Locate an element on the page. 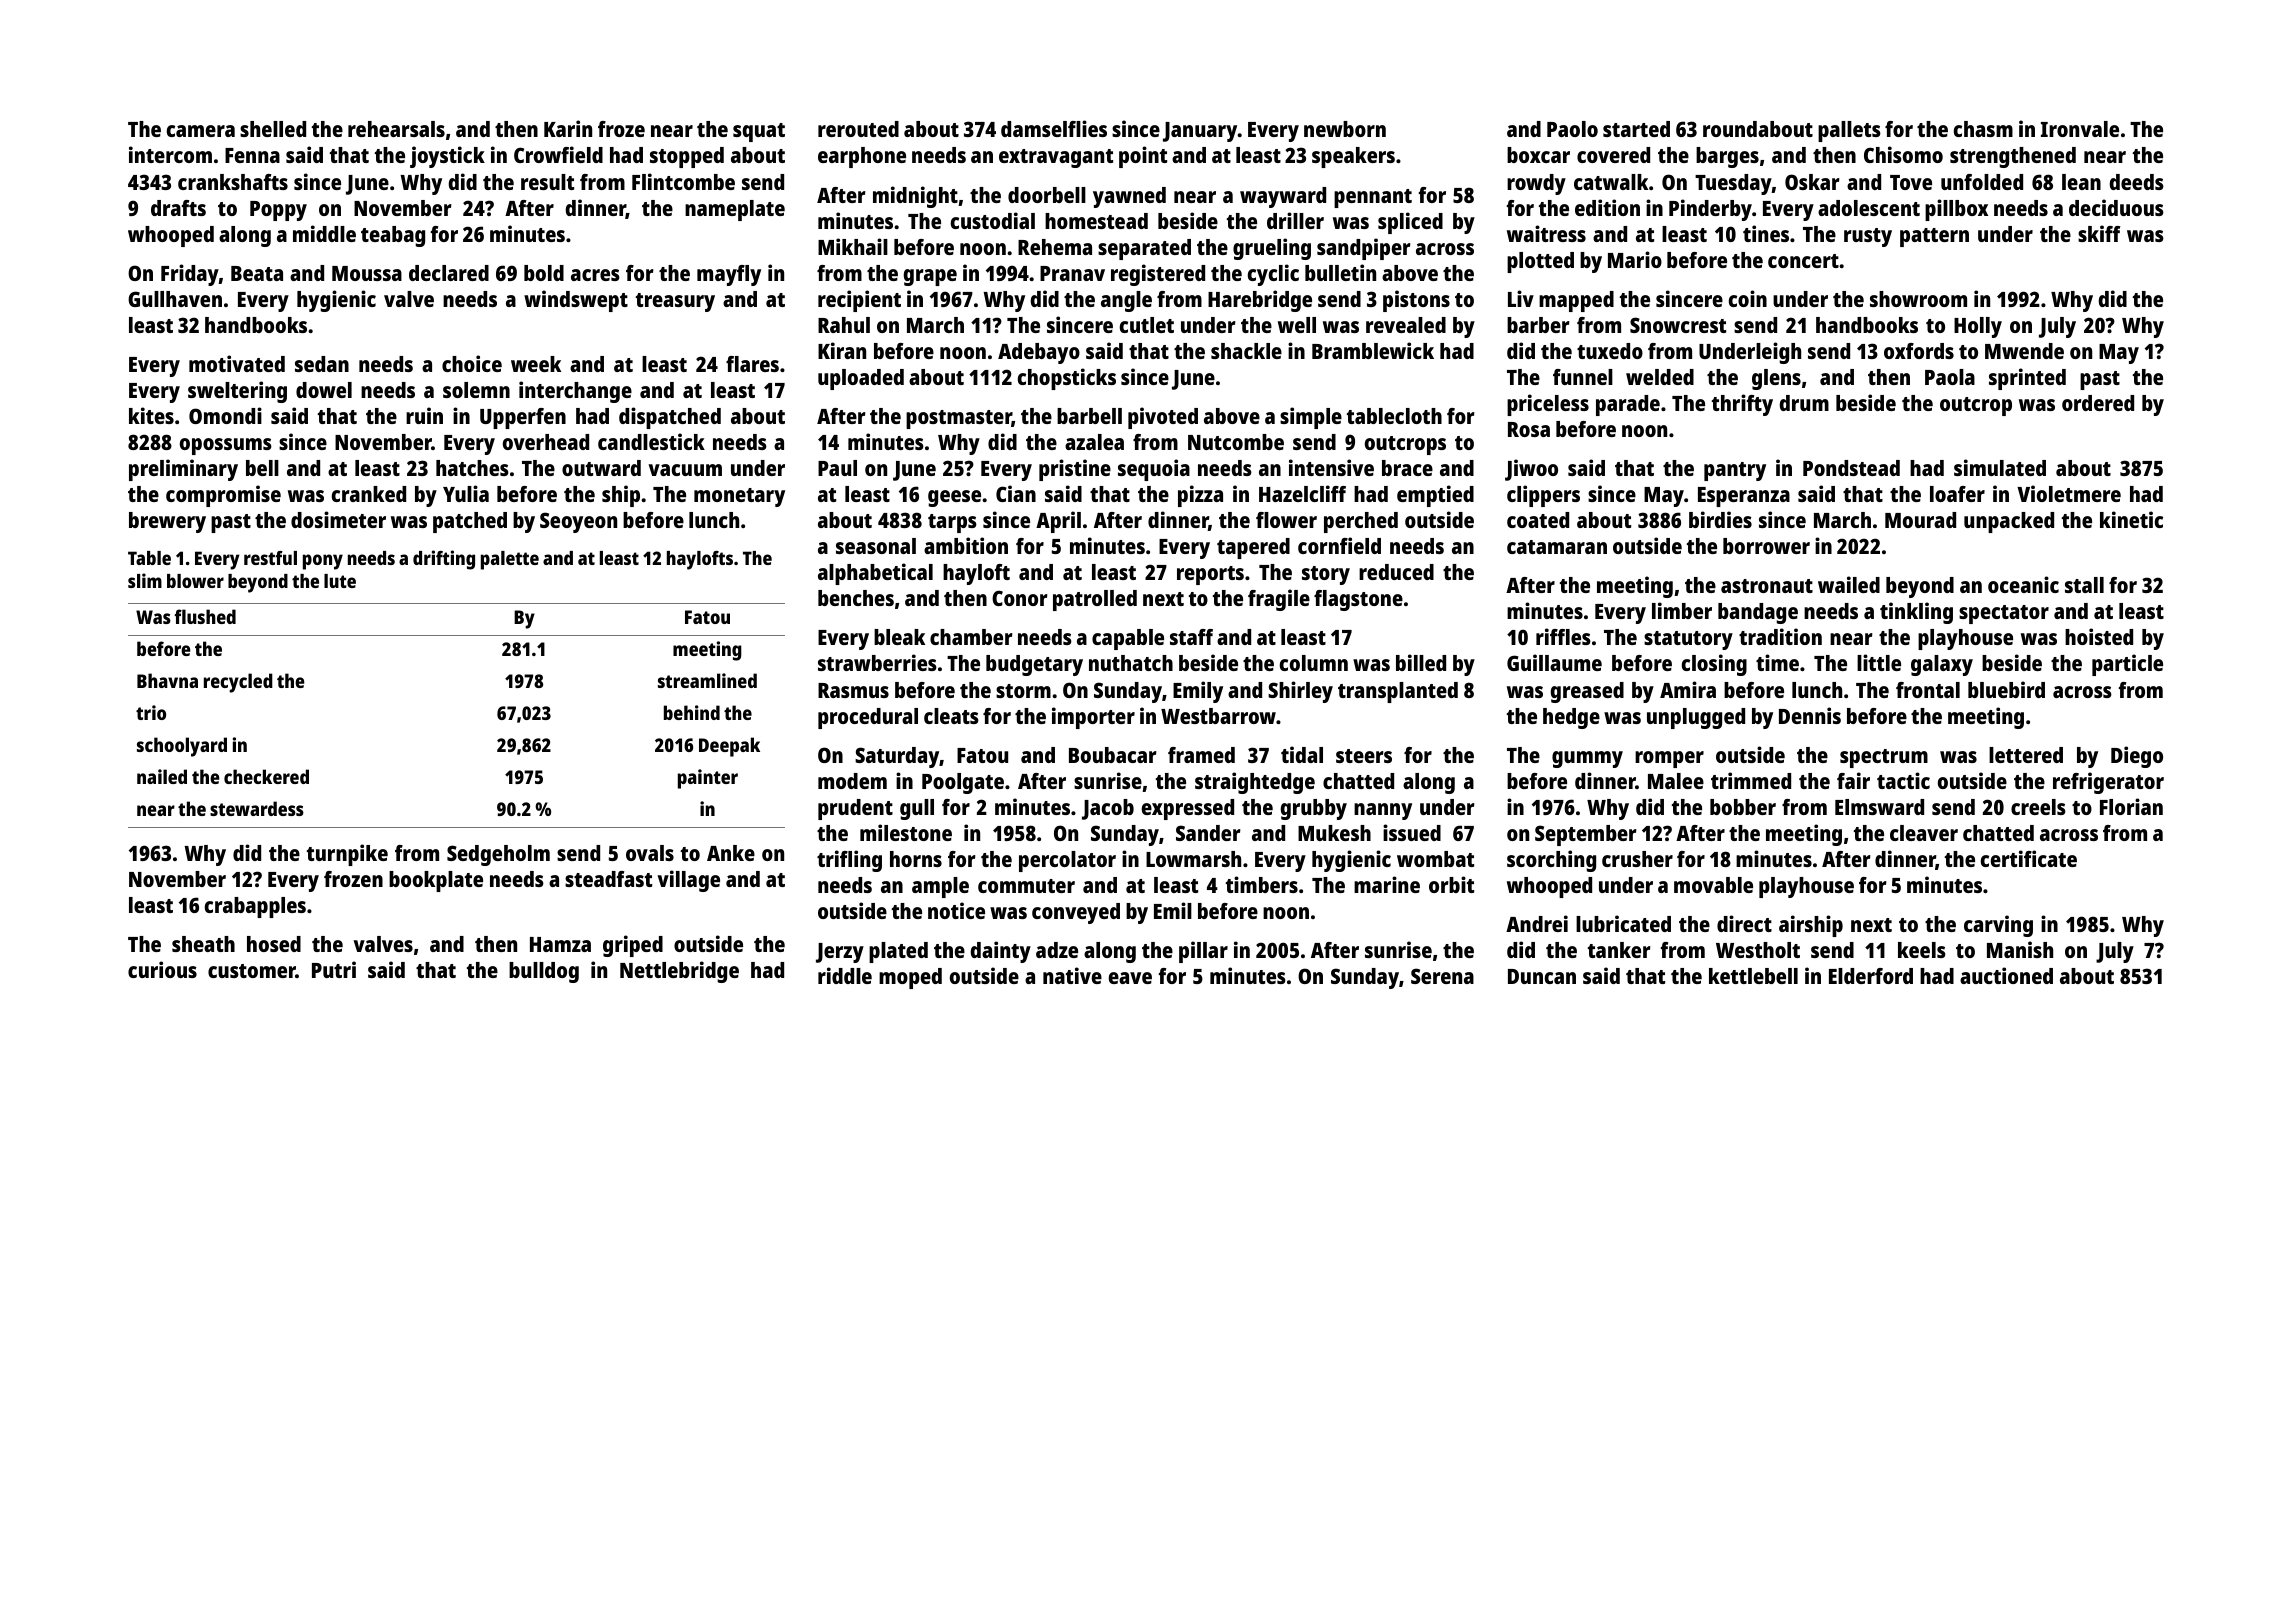 Image resolution: width=2292 pixels, height=1621 pixels. lettered is located at coordinates (2026, 755).
